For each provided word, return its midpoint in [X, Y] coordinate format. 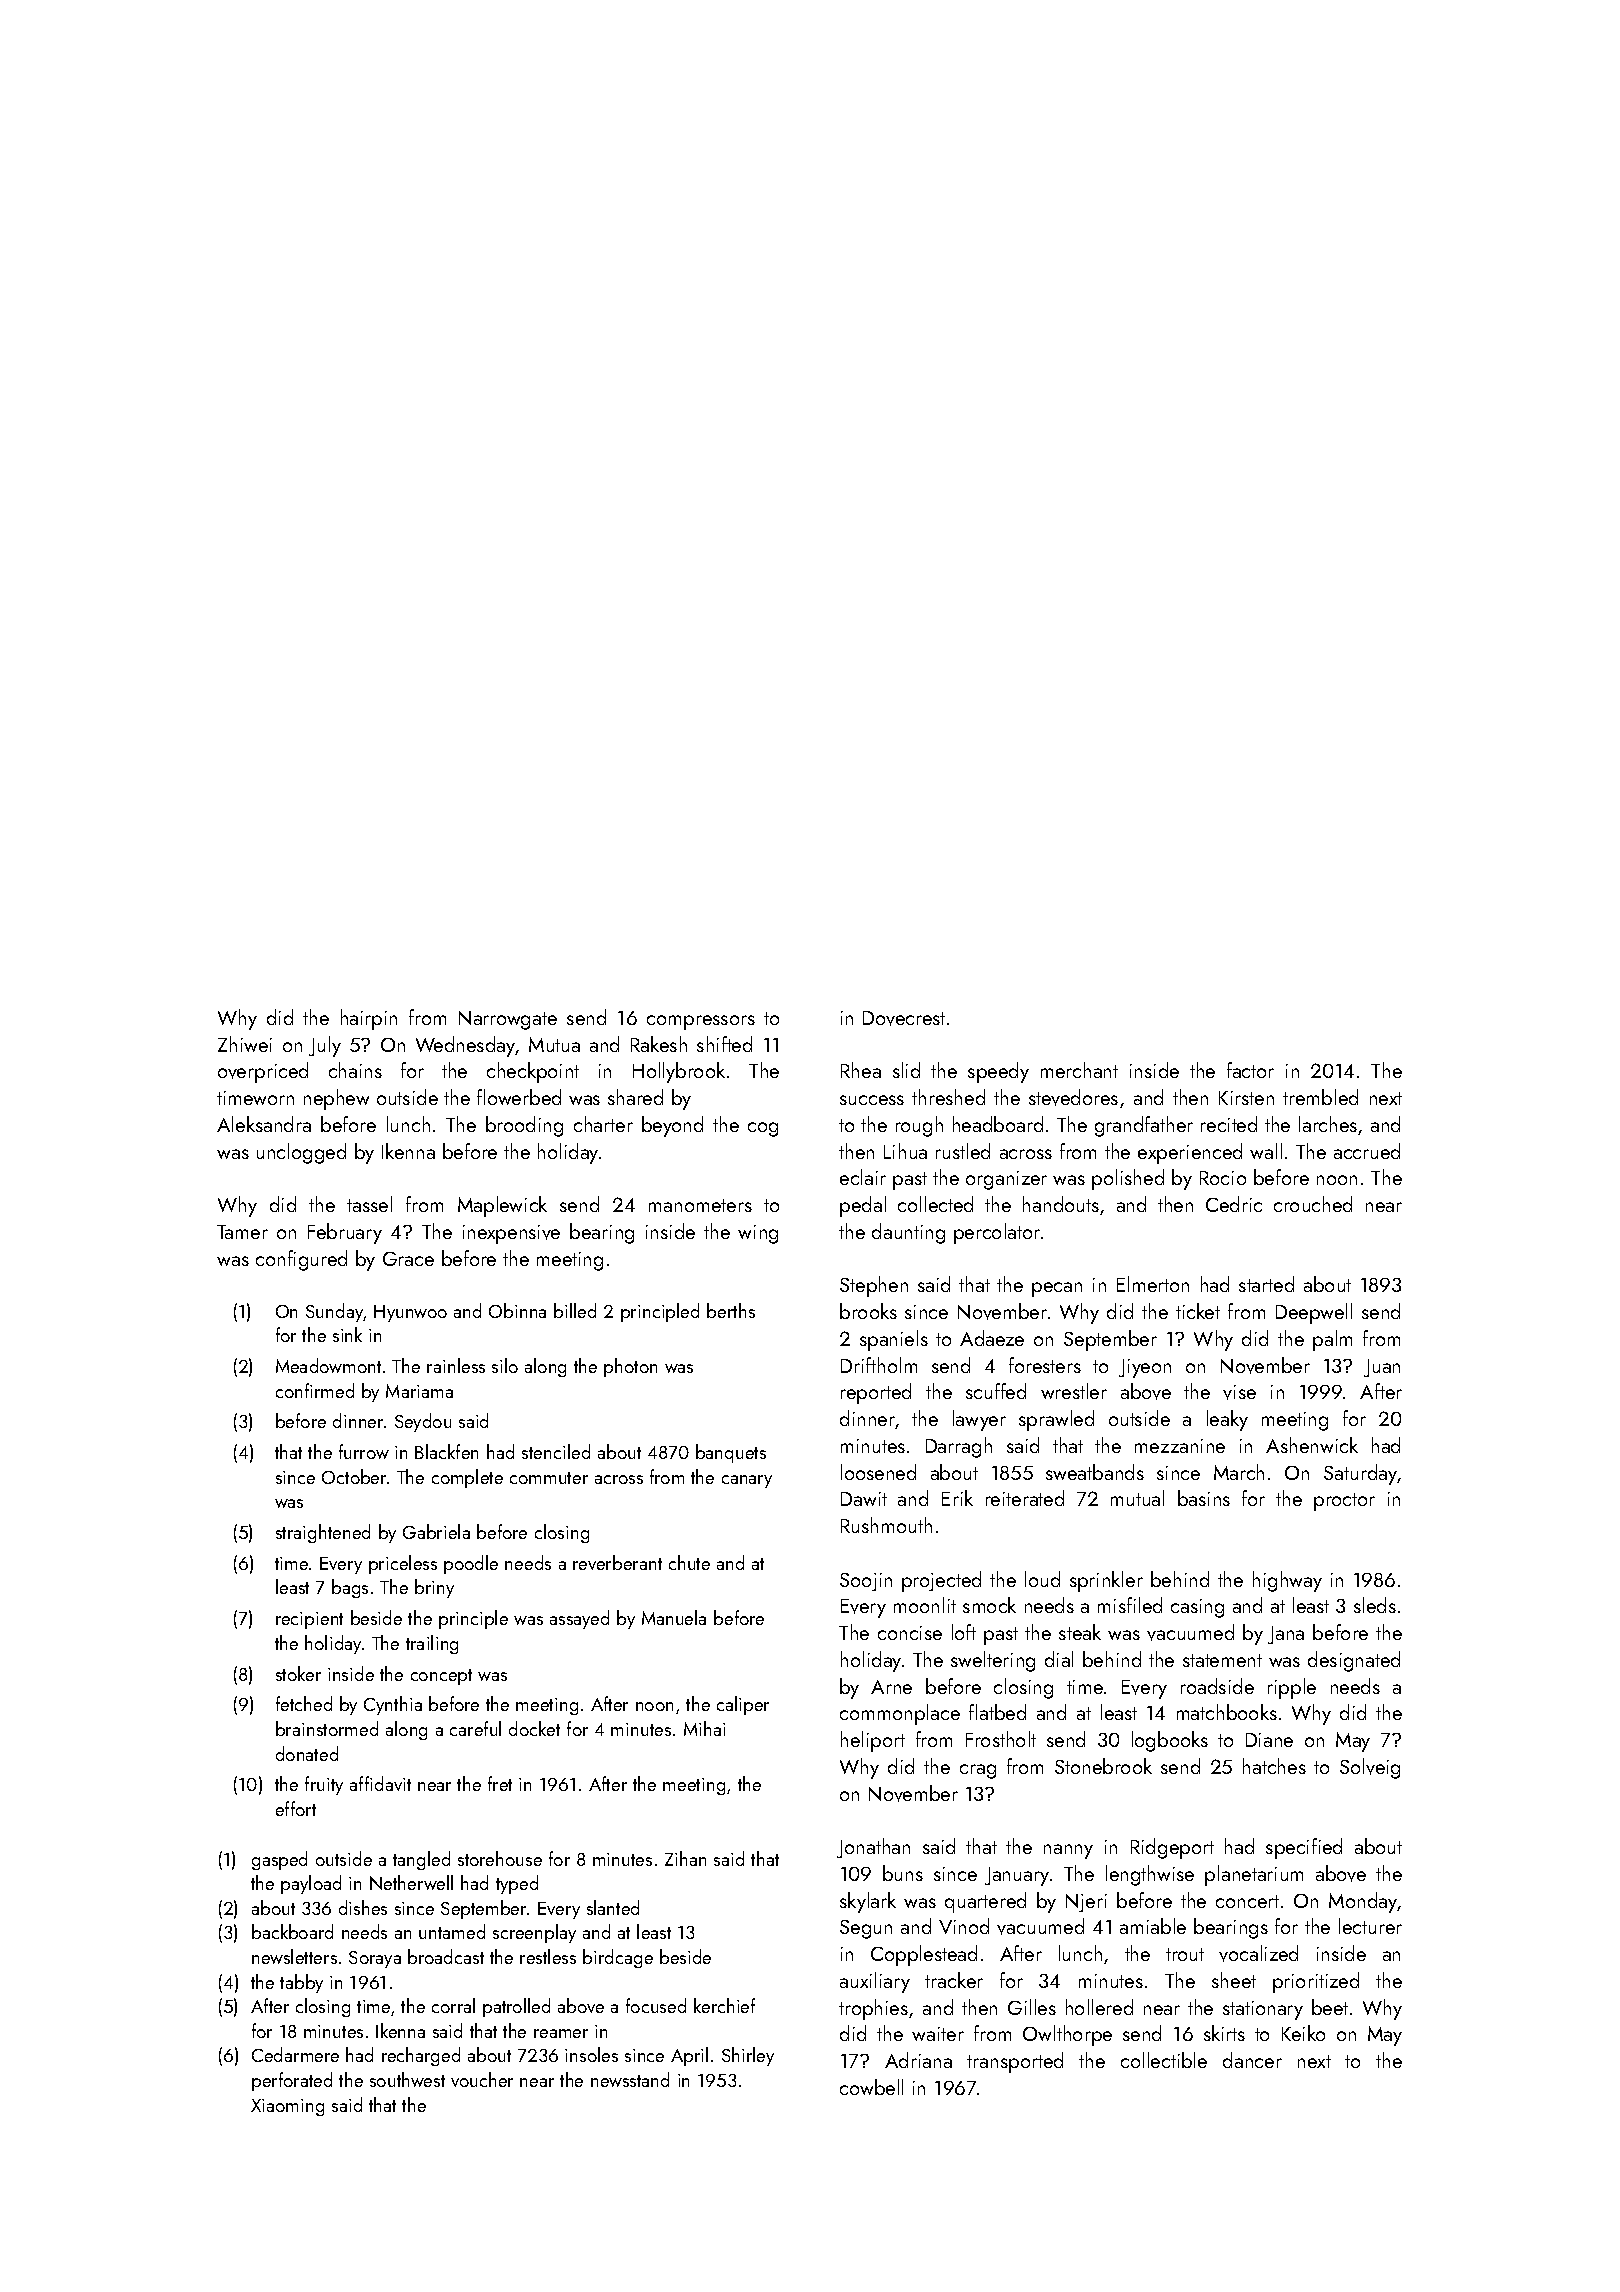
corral [453, 2005]
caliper [743, 1705]
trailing [432, 1644]
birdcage [618, 1958]
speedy [998, 1072]
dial [1059, 1659]
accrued [1367, 1151]
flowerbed [519, 1097]
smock [989, 1605]
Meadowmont [328, 1365]
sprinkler [1106, 1581]
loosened [878, 1472]
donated [307, 1753]
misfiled [1130, 1605]
